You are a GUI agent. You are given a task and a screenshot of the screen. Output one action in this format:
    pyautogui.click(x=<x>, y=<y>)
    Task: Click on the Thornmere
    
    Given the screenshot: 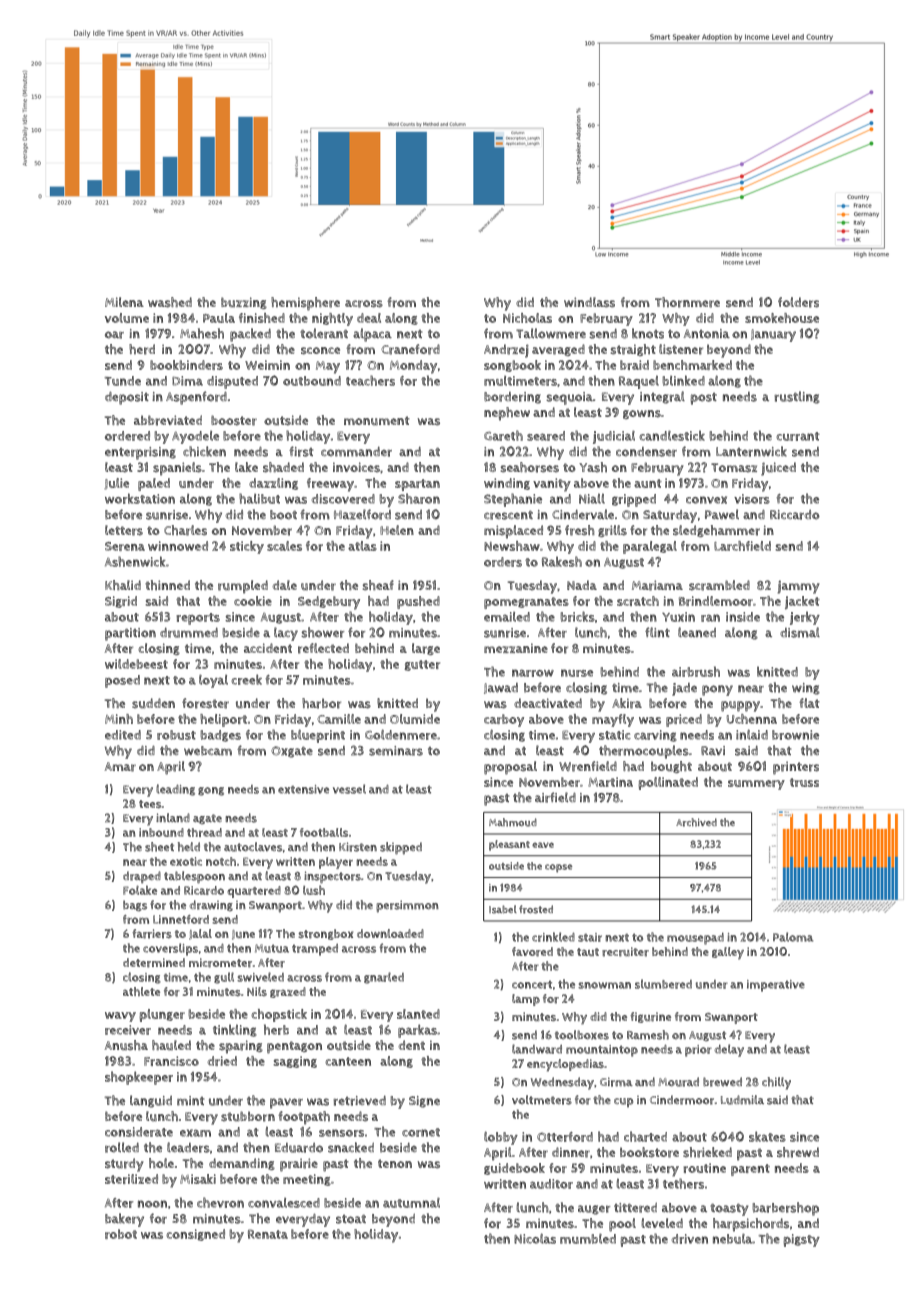 What is the action you would take?
    pyautogui.click(x=687, y=302)
